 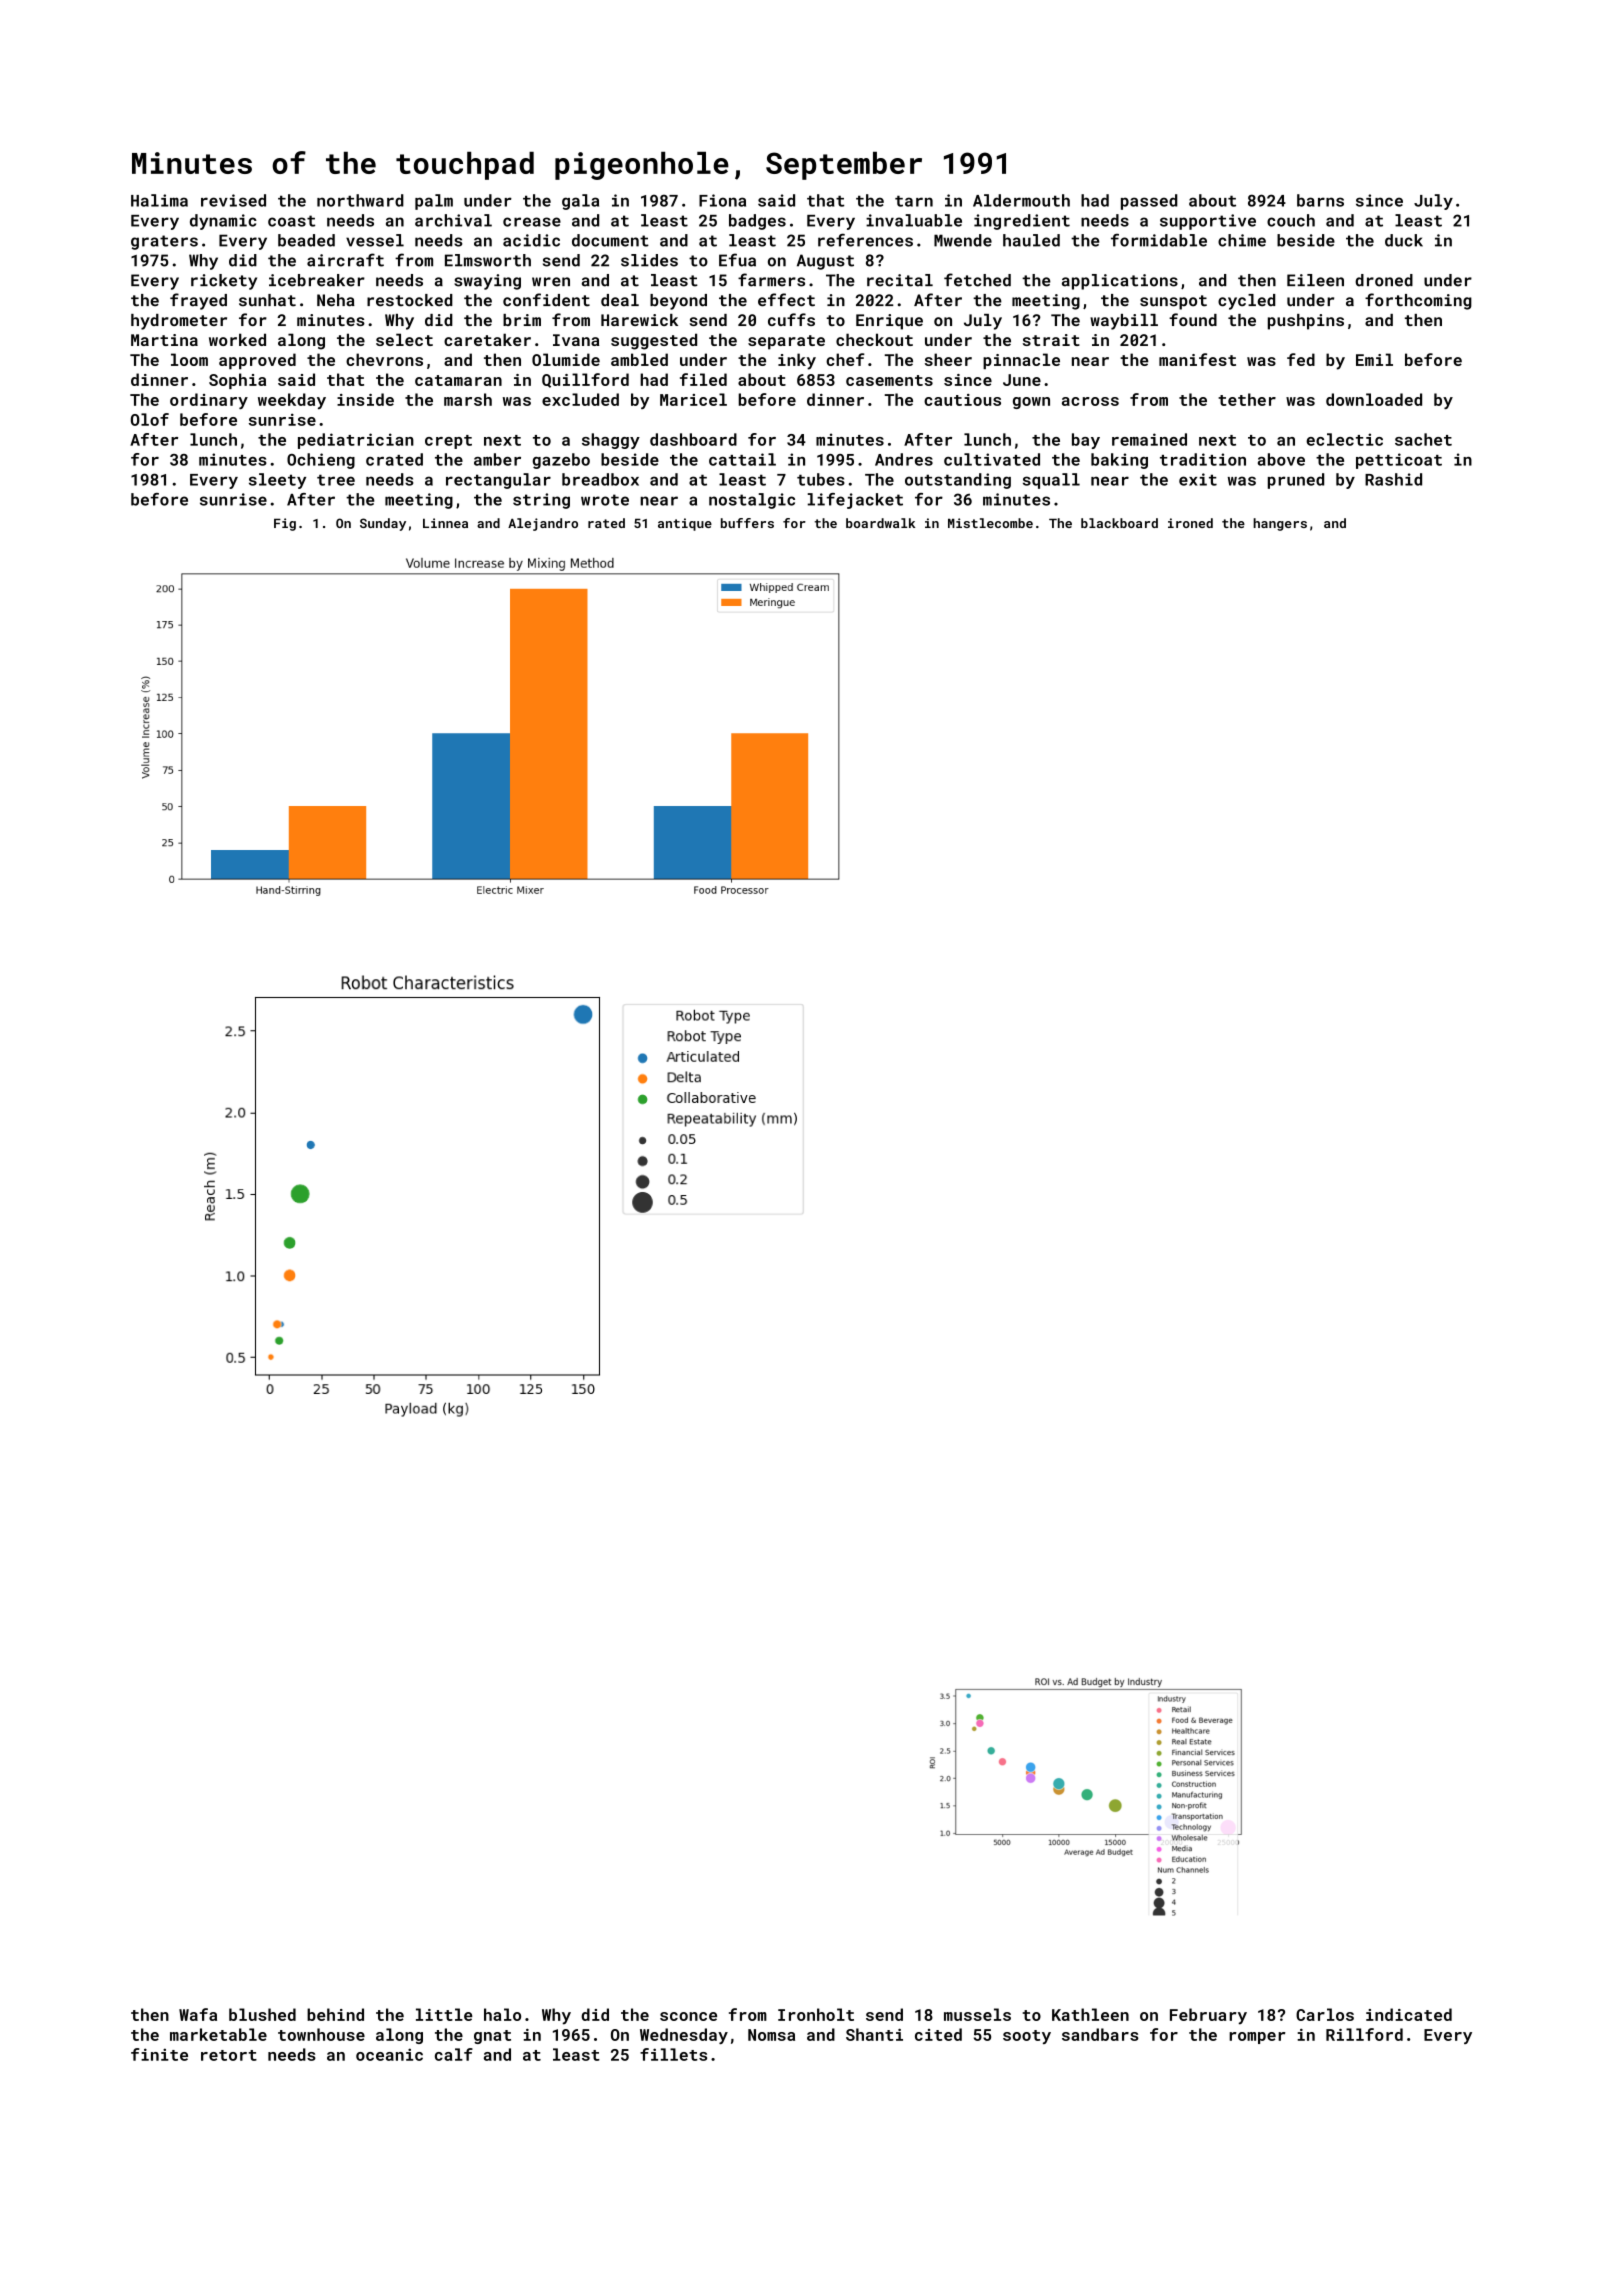 What do you see at coordinates (747, 523) in the screenshot?
I see `buffers` at bounding box center [747, 523].
